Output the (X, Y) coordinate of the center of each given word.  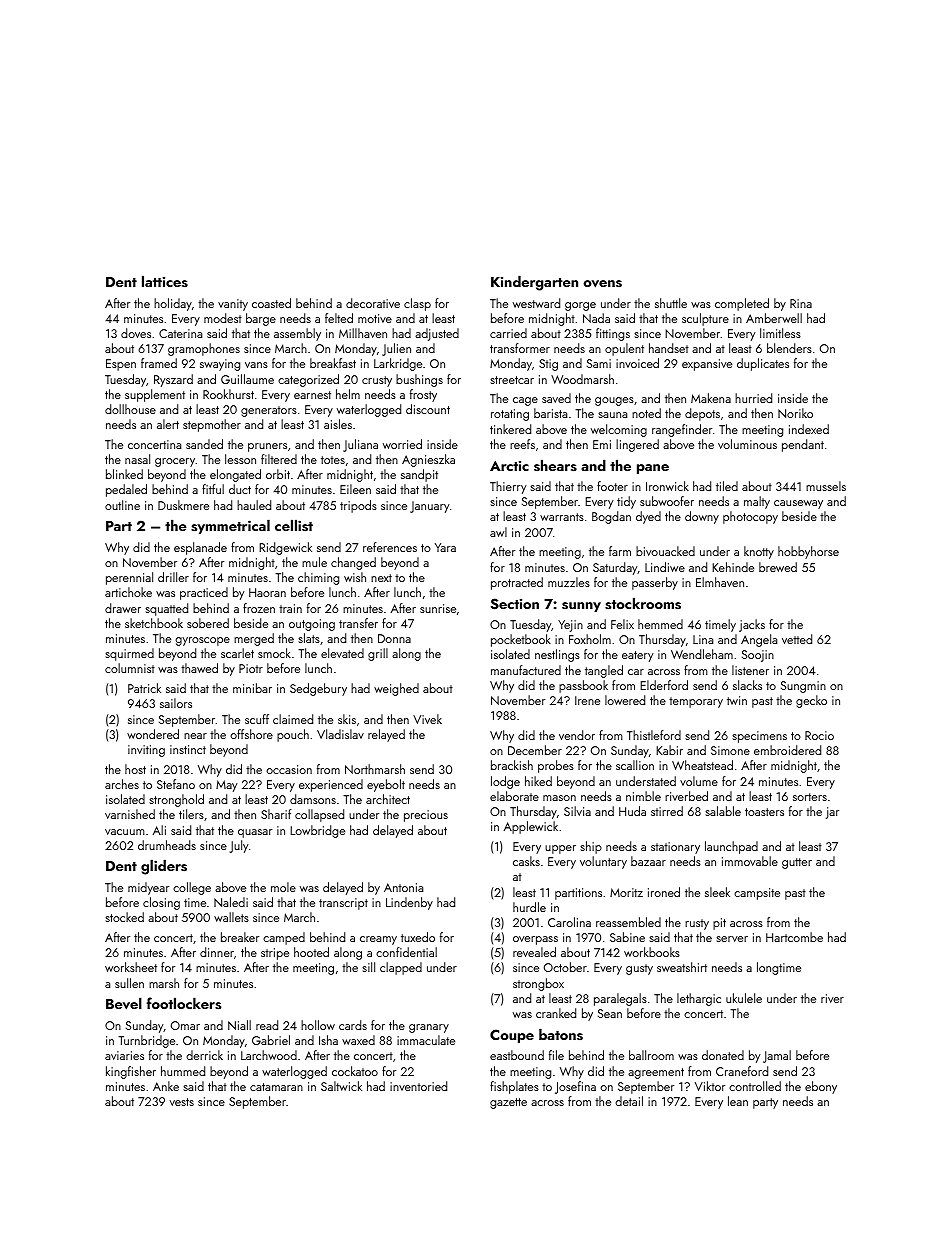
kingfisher (131, 1072)
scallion (635, 765)
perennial (129, 578)
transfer (358, 623)
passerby (655, 583)
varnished (130, 814)
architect (388, 799)
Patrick (144, 688)
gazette (508, 1103)
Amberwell (774, 318)
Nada (596, 318)
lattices (165, 281)
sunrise (438, 608)
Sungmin (803, 687)
